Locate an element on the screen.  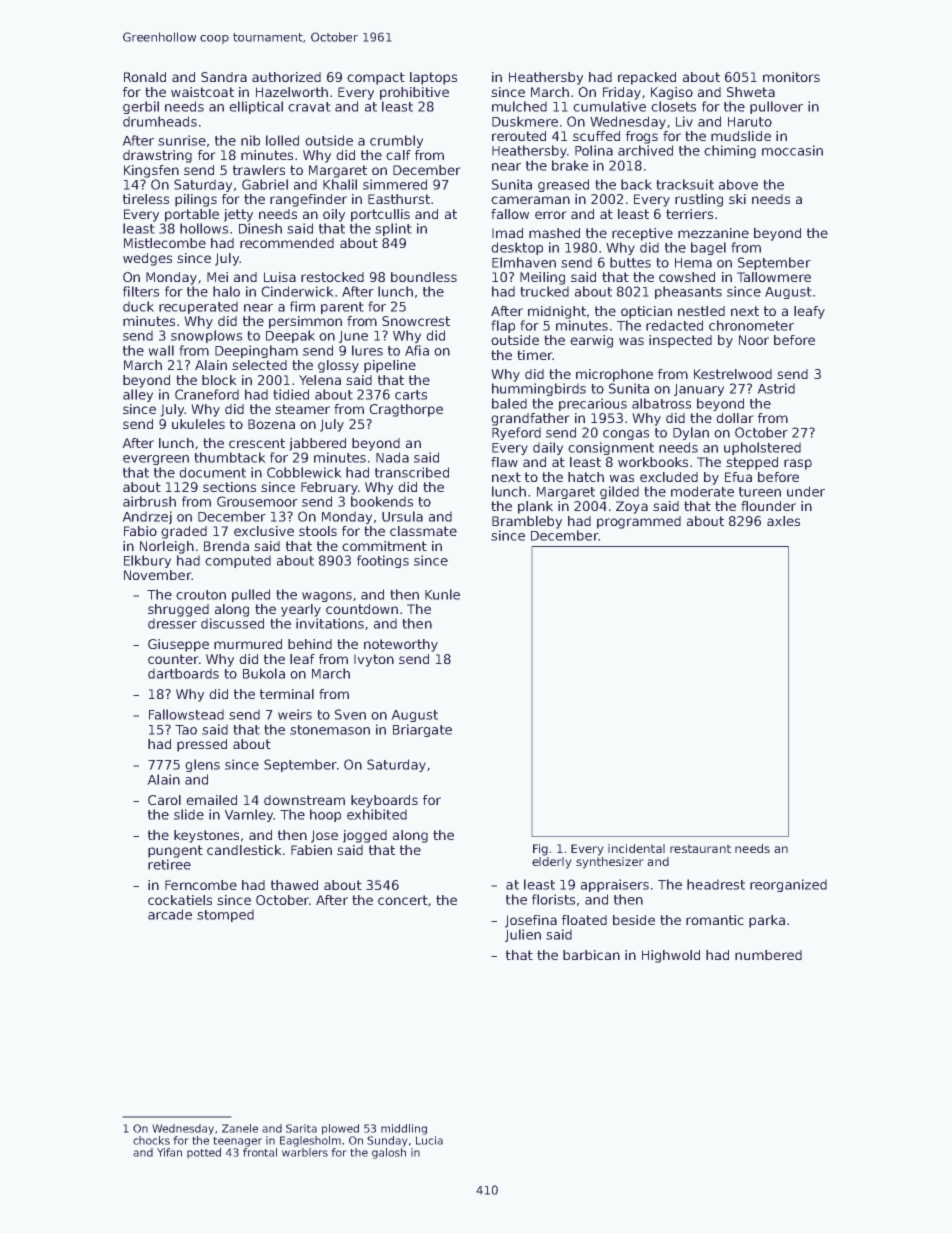
November is located at coordinates (157, 575).
